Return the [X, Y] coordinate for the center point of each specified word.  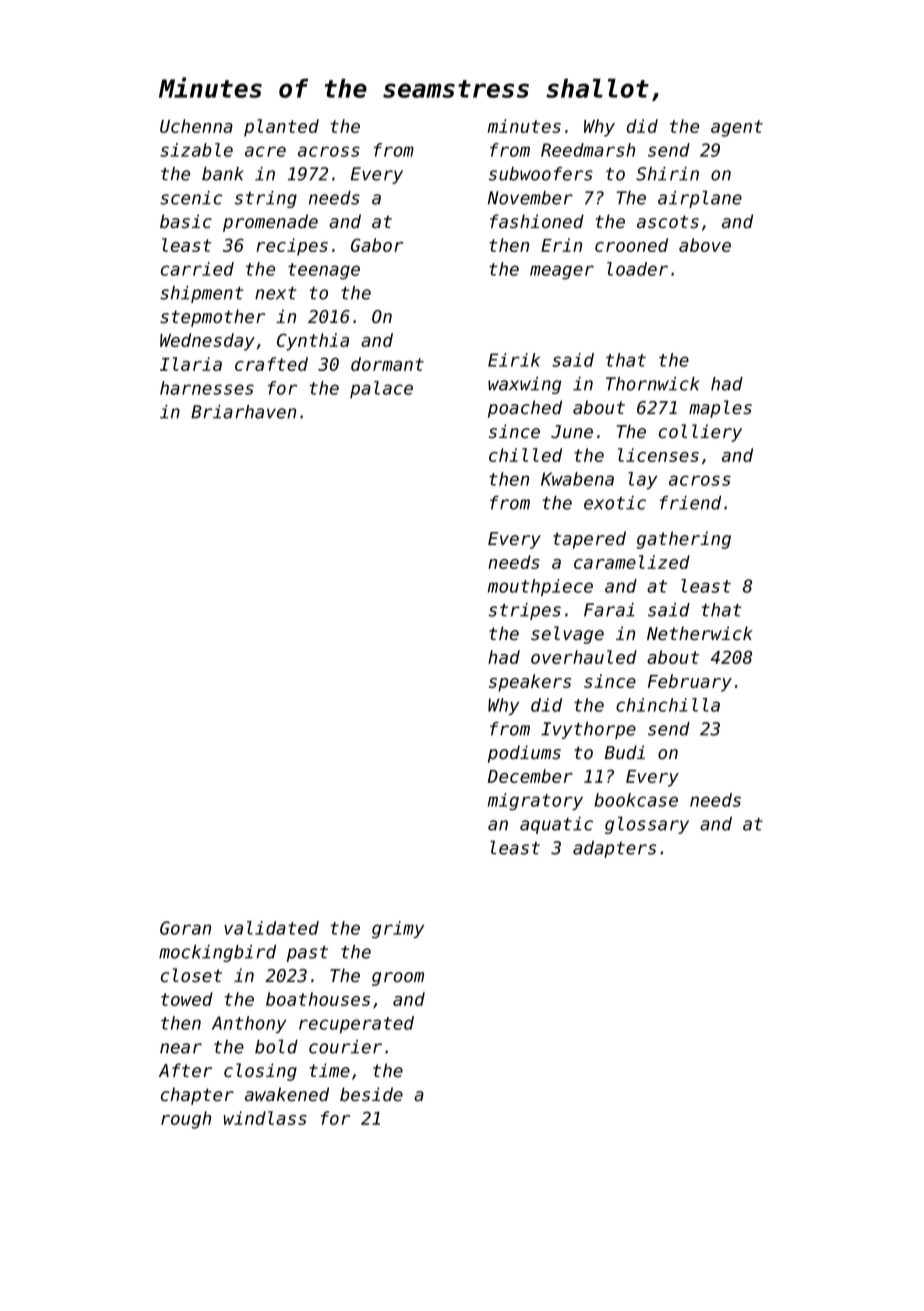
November [530, 198]
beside [371, 1094]
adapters [614, 849]
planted [281, 128]
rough [186, 1120]
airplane [700, 199]
